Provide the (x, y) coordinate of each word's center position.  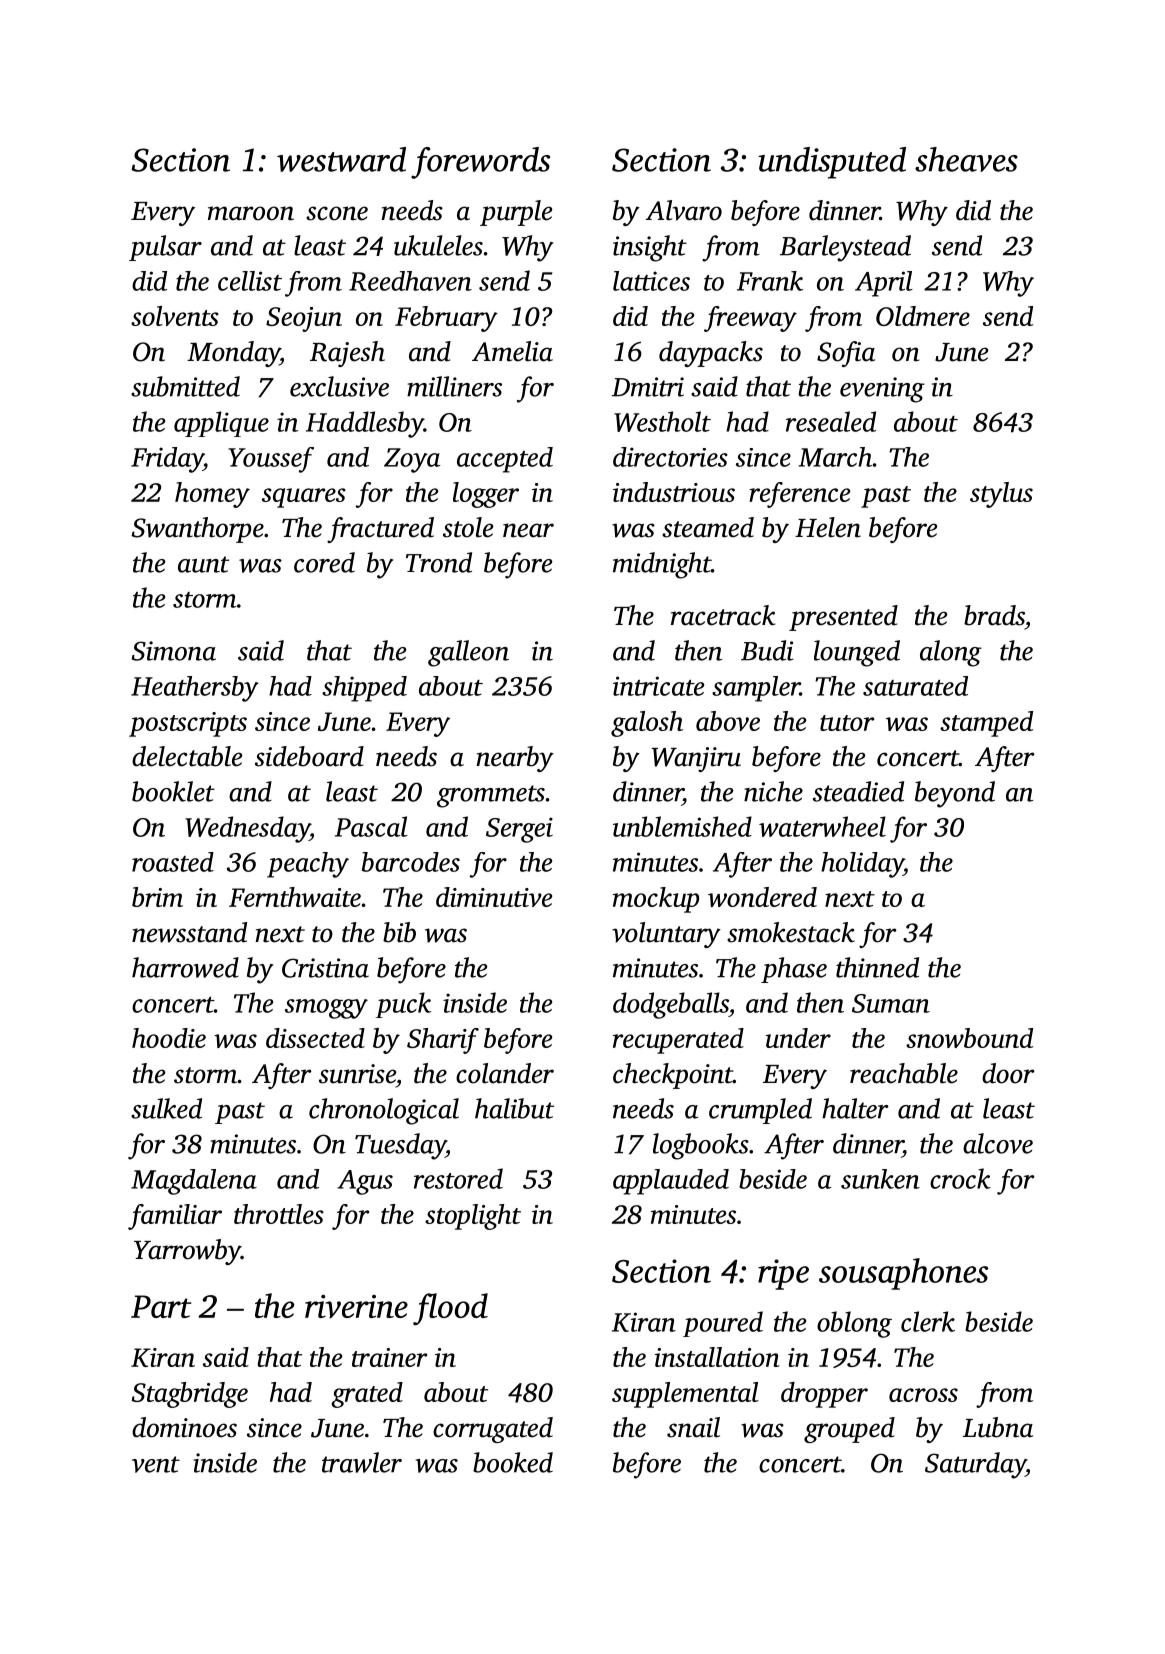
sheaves (966, 159)
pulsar (165, 248)
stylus (1001, 495)
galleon (468, 653)
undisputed (832, 163)
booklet (173, 791)
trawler (362, 1462)
